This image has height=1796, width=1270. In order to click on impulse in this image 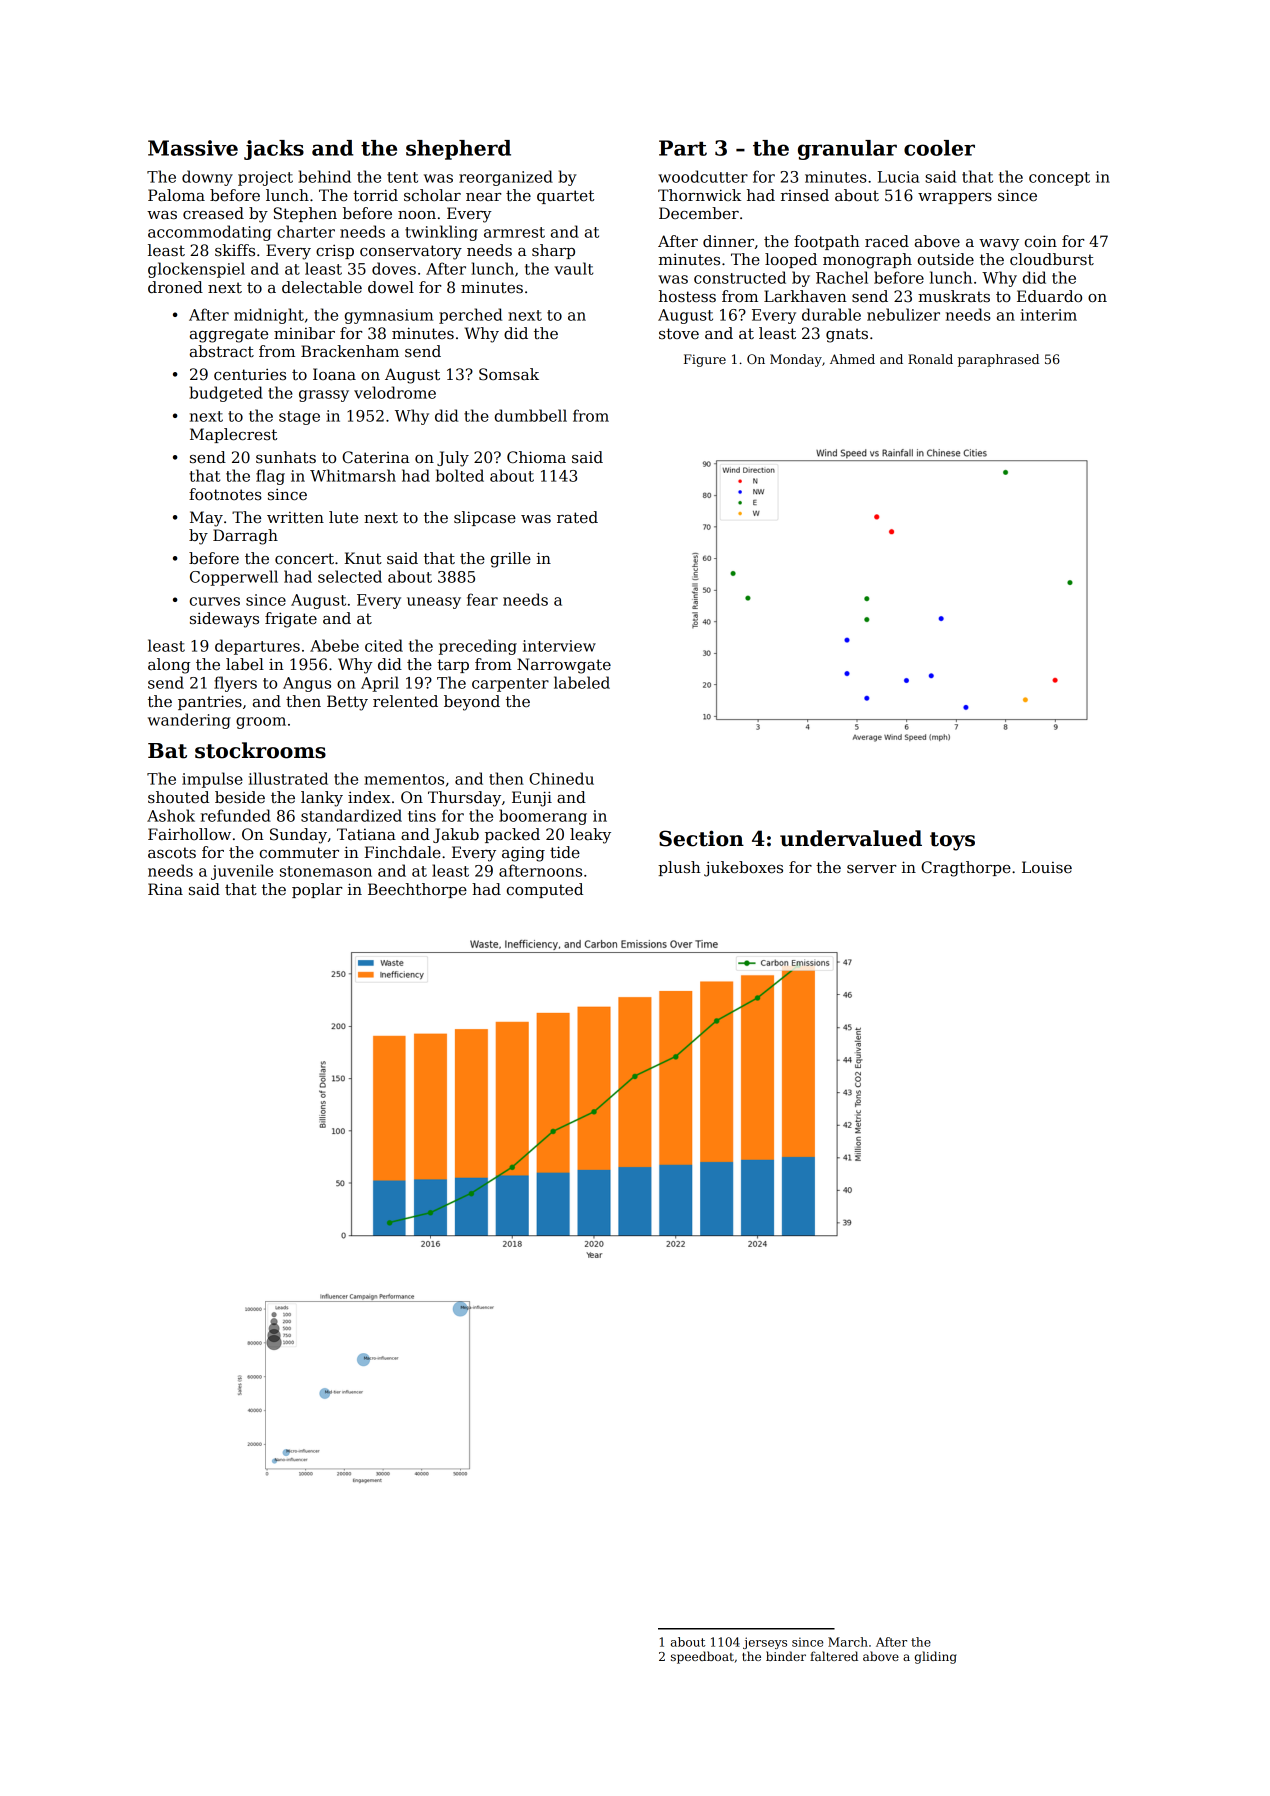, I will do `click(212, 780)`.
